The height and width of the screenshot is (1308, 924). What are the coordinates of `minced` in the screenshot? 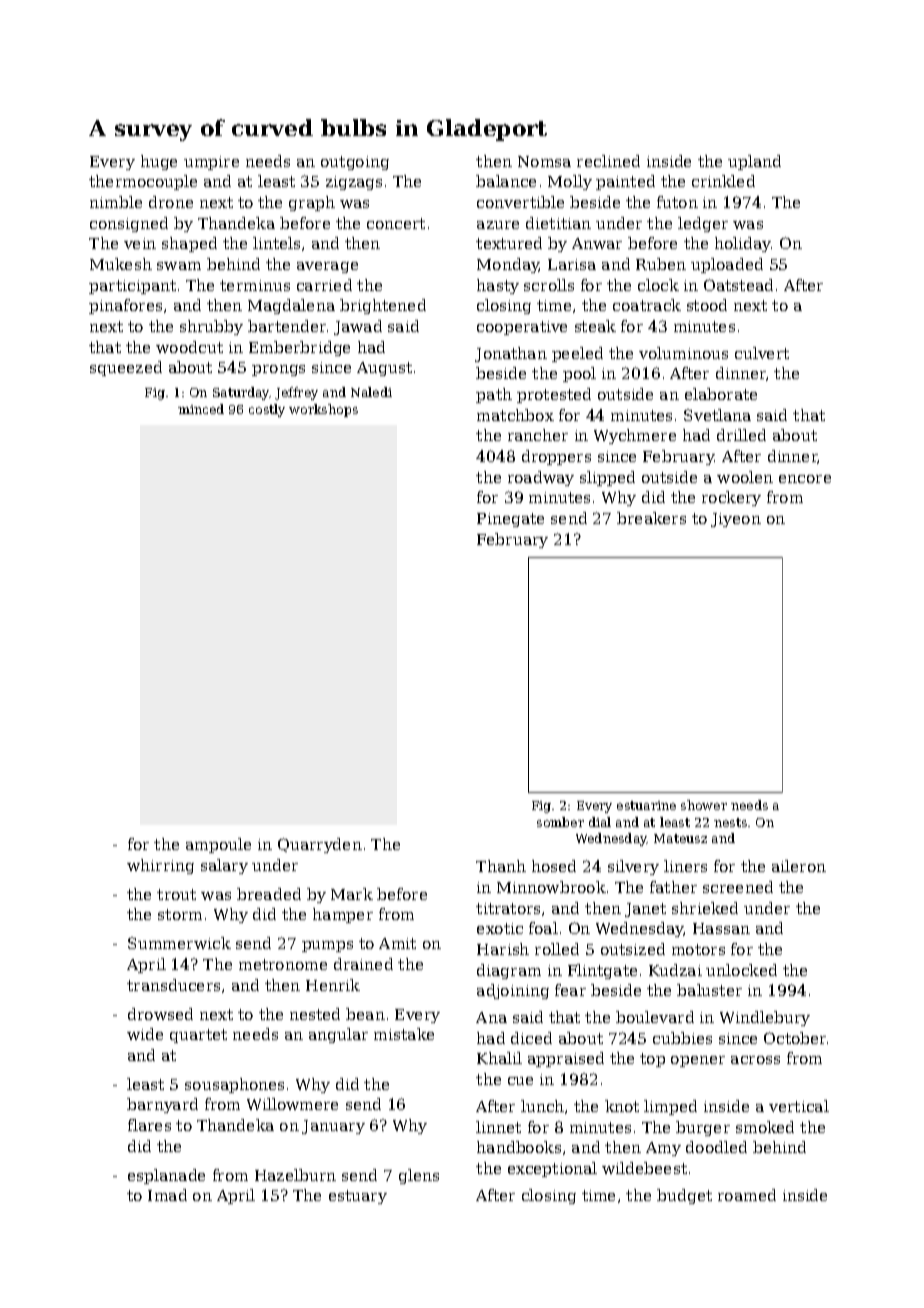 It's located at (201, 409).
